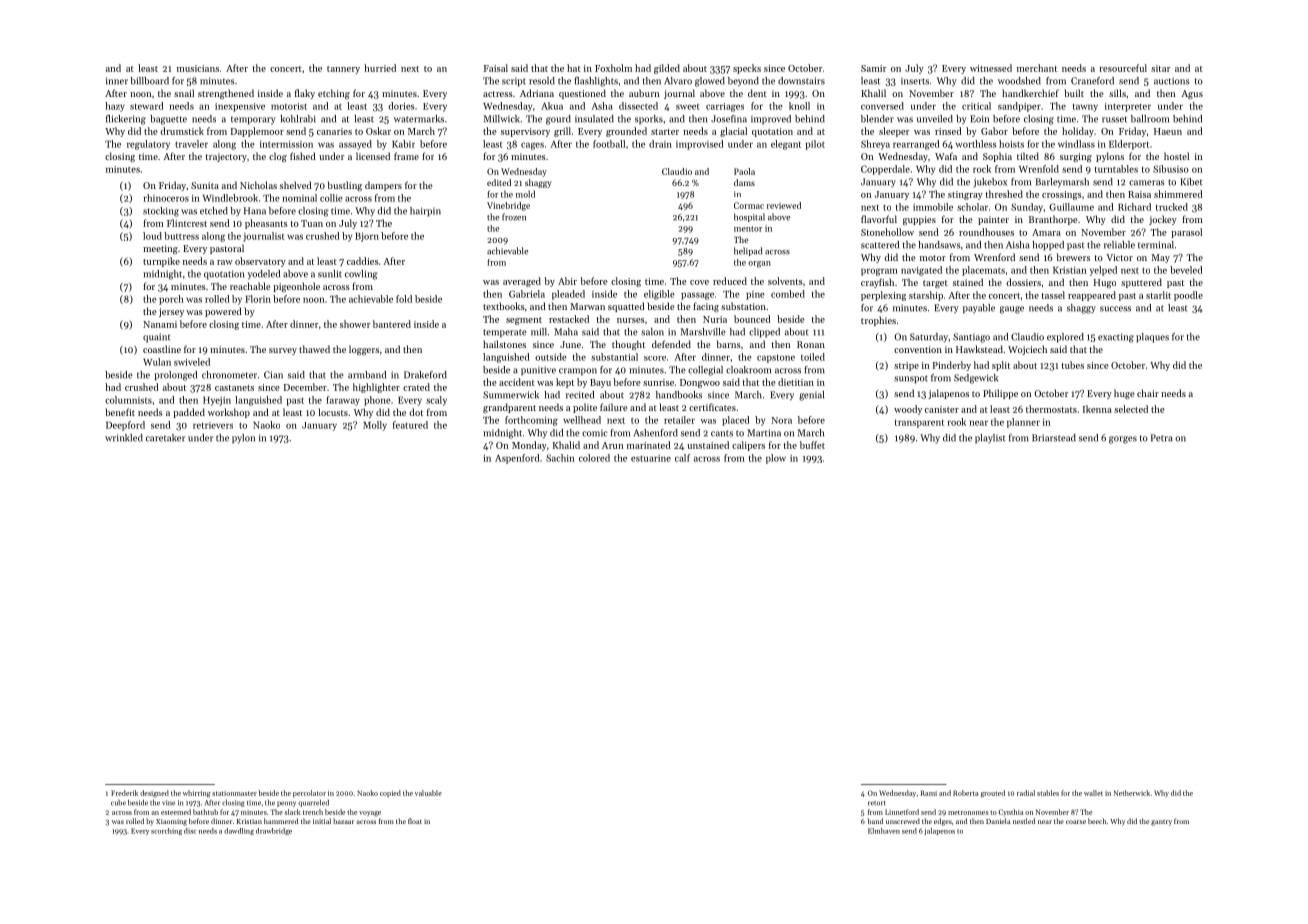 This image has height=924, width=1308. Describe the element at coordinates (884, 831) in the image. I see `Elmhaven` at that location.
